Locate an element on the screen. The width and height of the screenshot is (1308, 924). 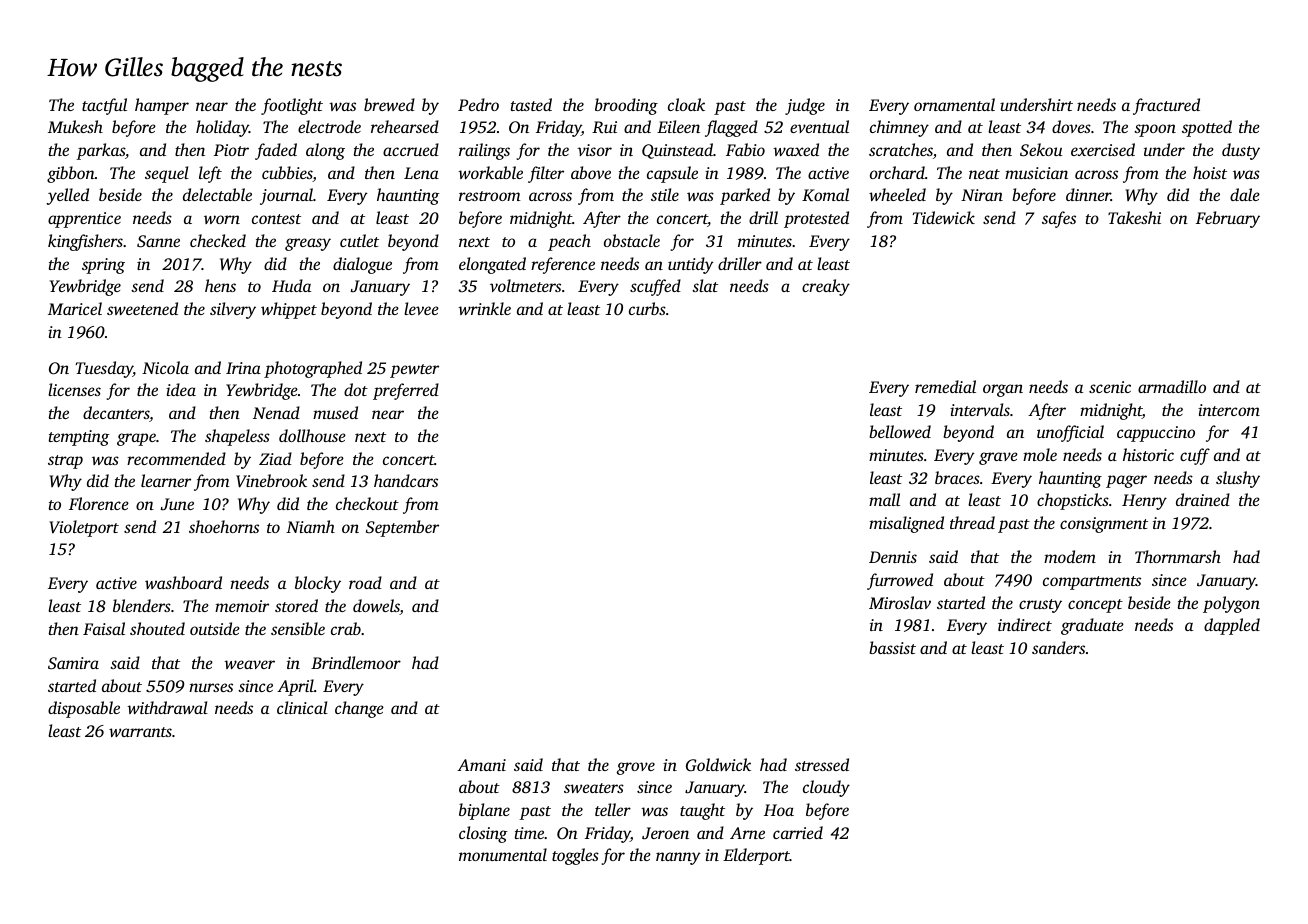
brooding is located at coordinates (626, 106).
